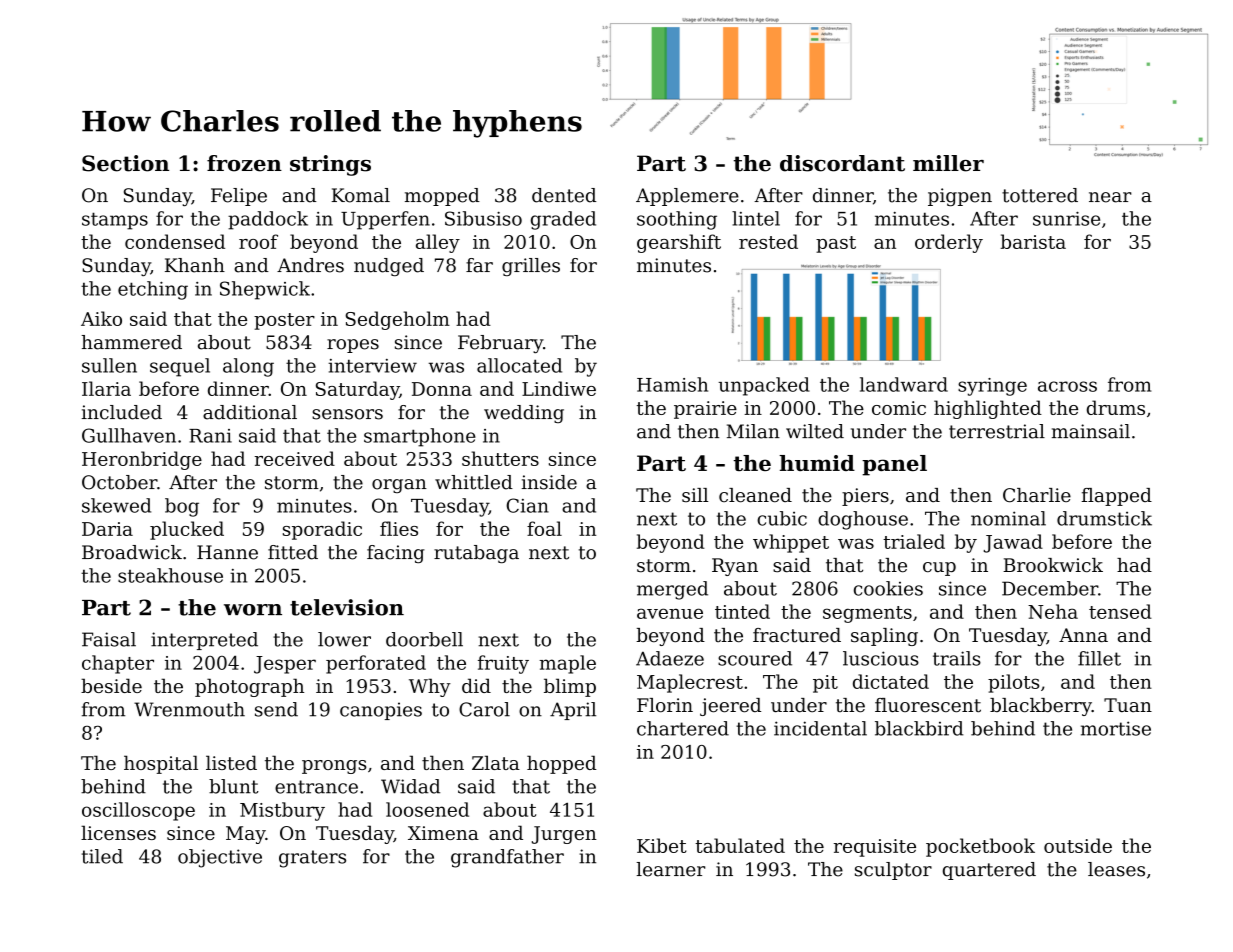  What do you see at coordinates (670, 869) in the page?
I see `learner` at bounding box center [670, 869].
